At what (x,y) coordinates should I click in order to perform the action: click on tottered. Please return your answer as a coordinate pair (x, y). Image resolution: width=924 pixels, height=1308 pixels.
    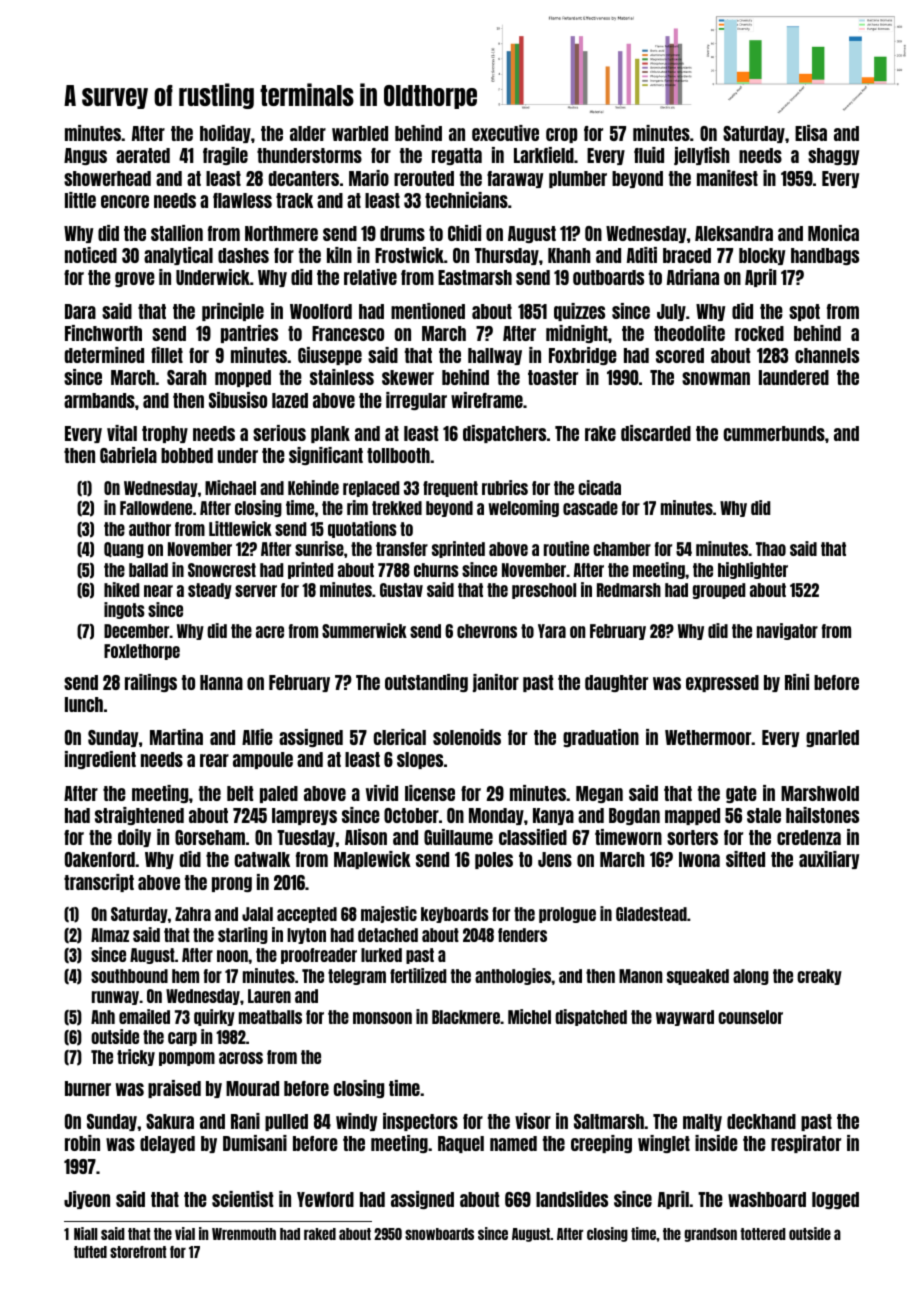
    Looking at the image, I should click on (763, 1234).
